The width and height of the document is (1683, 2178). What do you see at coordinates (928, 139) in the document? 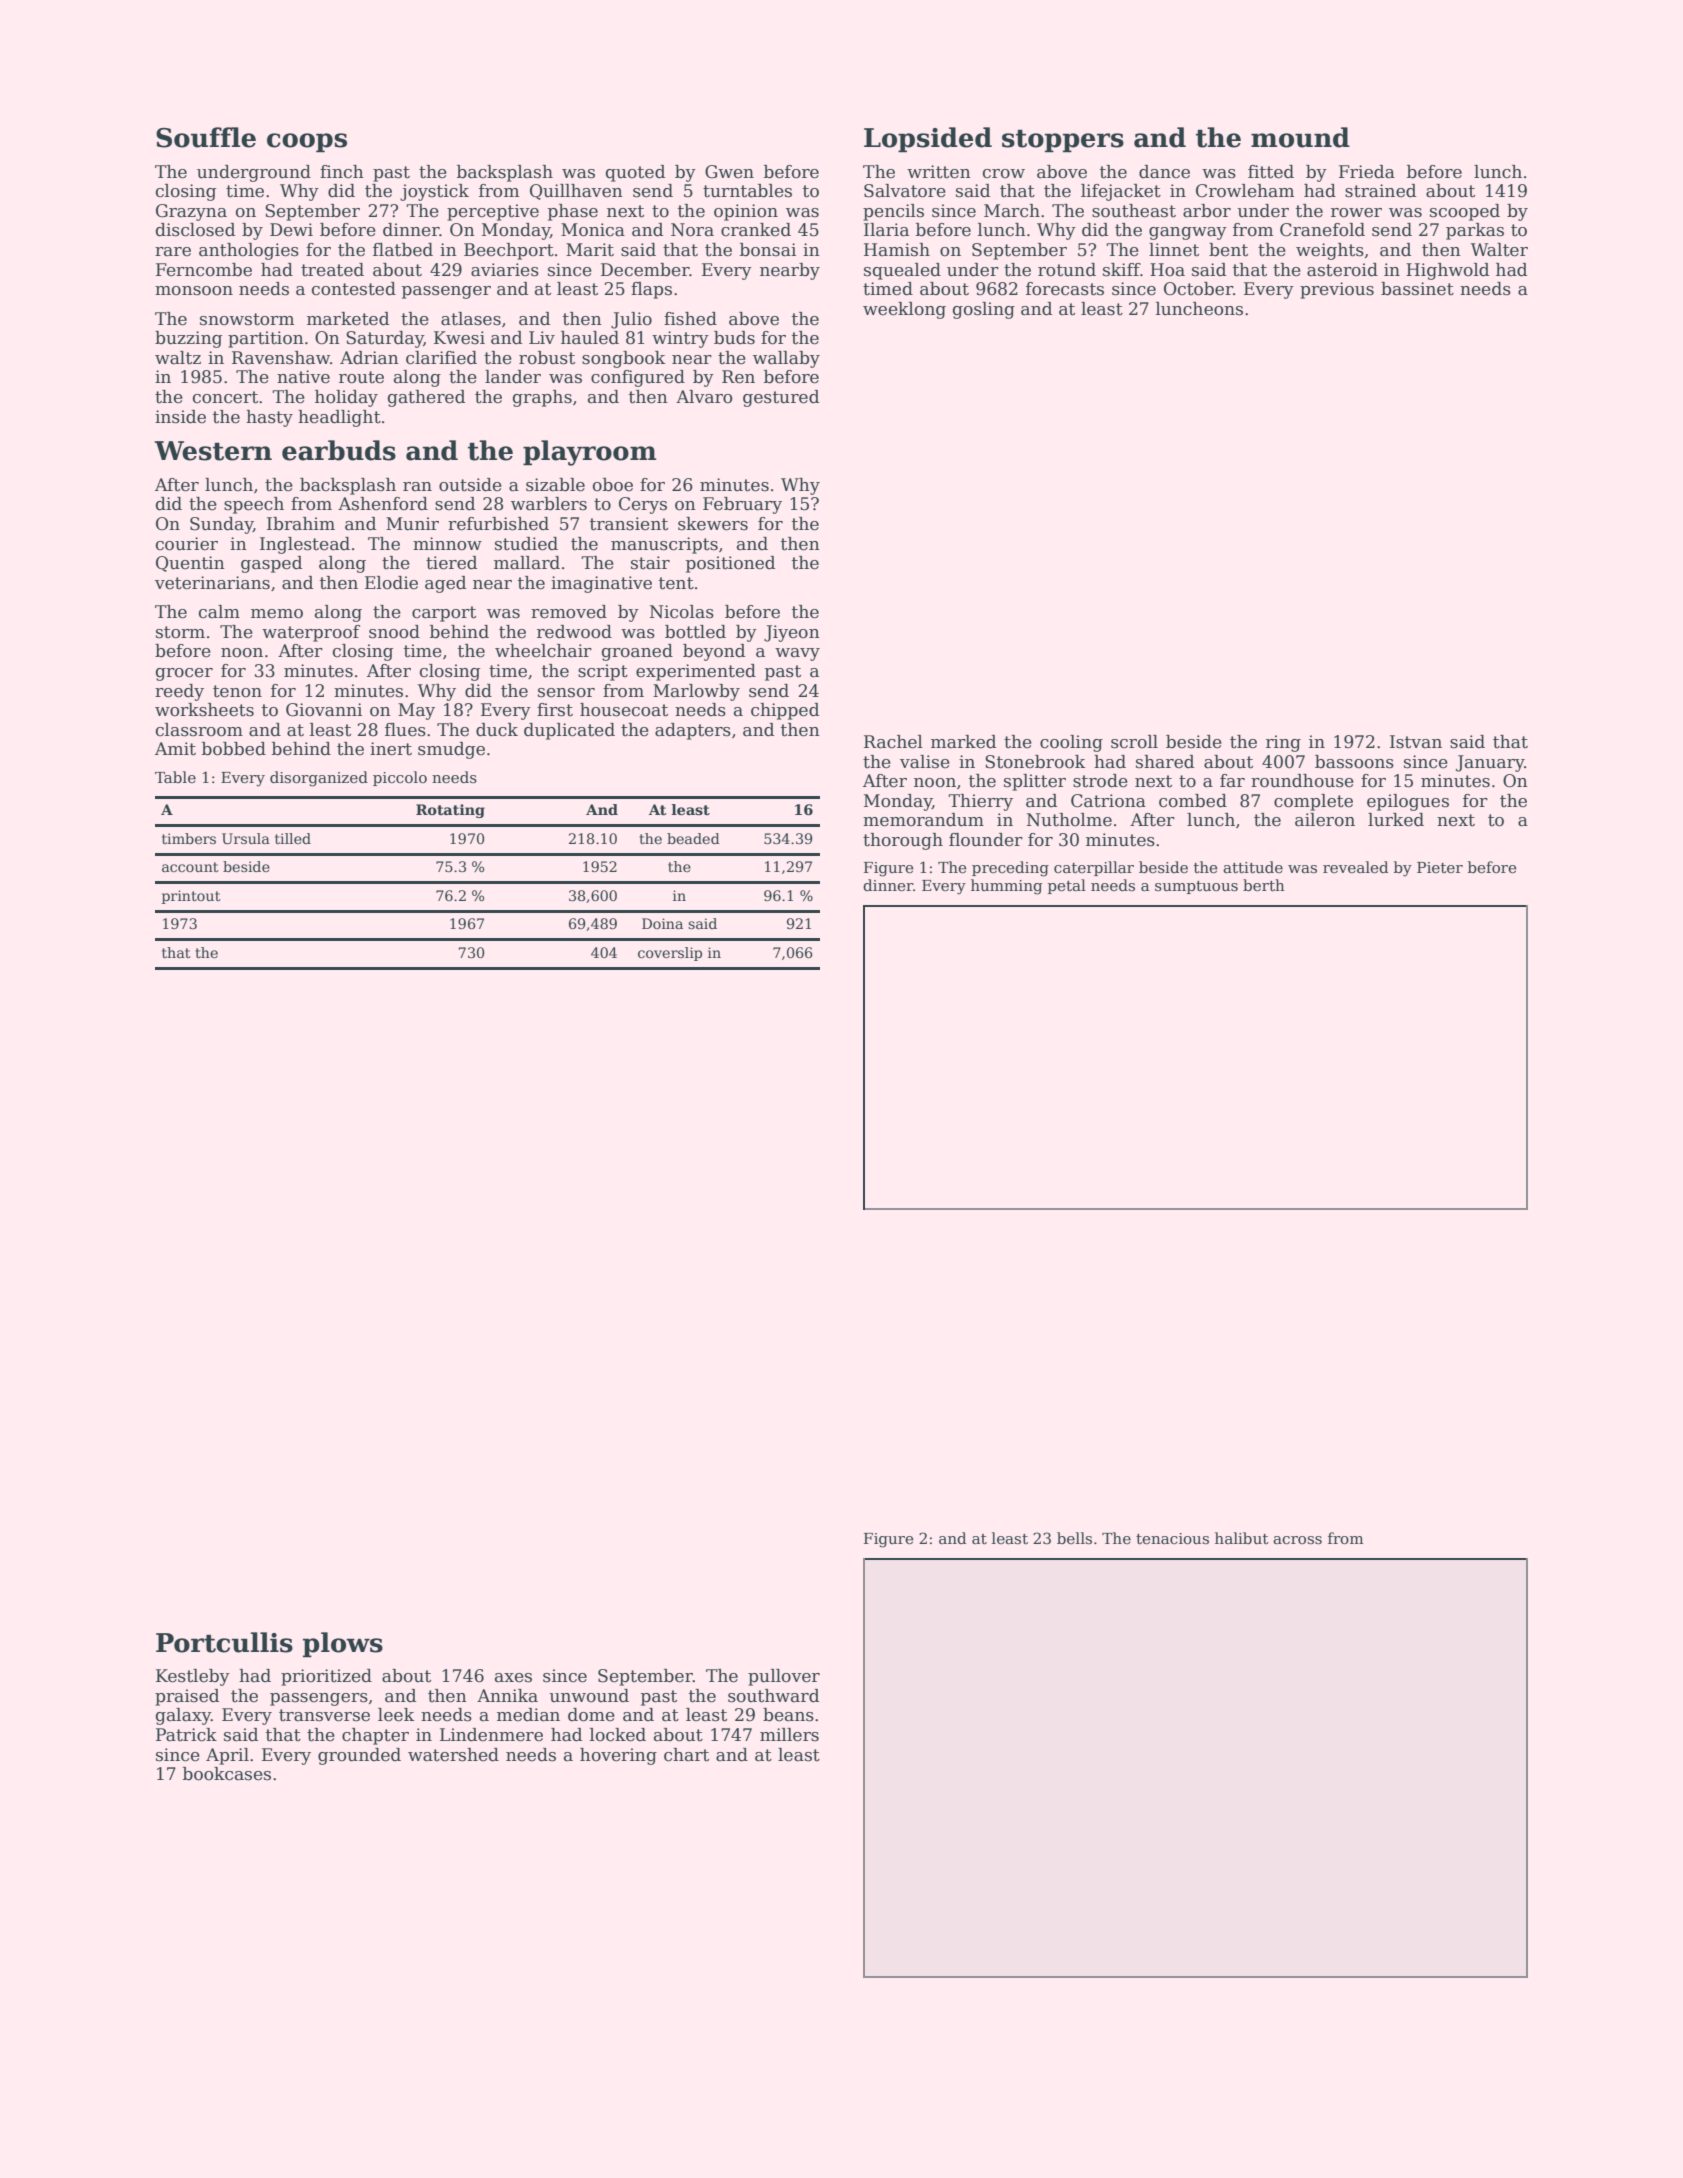
I see `Lopsided` at bounding box center [928, 139].
